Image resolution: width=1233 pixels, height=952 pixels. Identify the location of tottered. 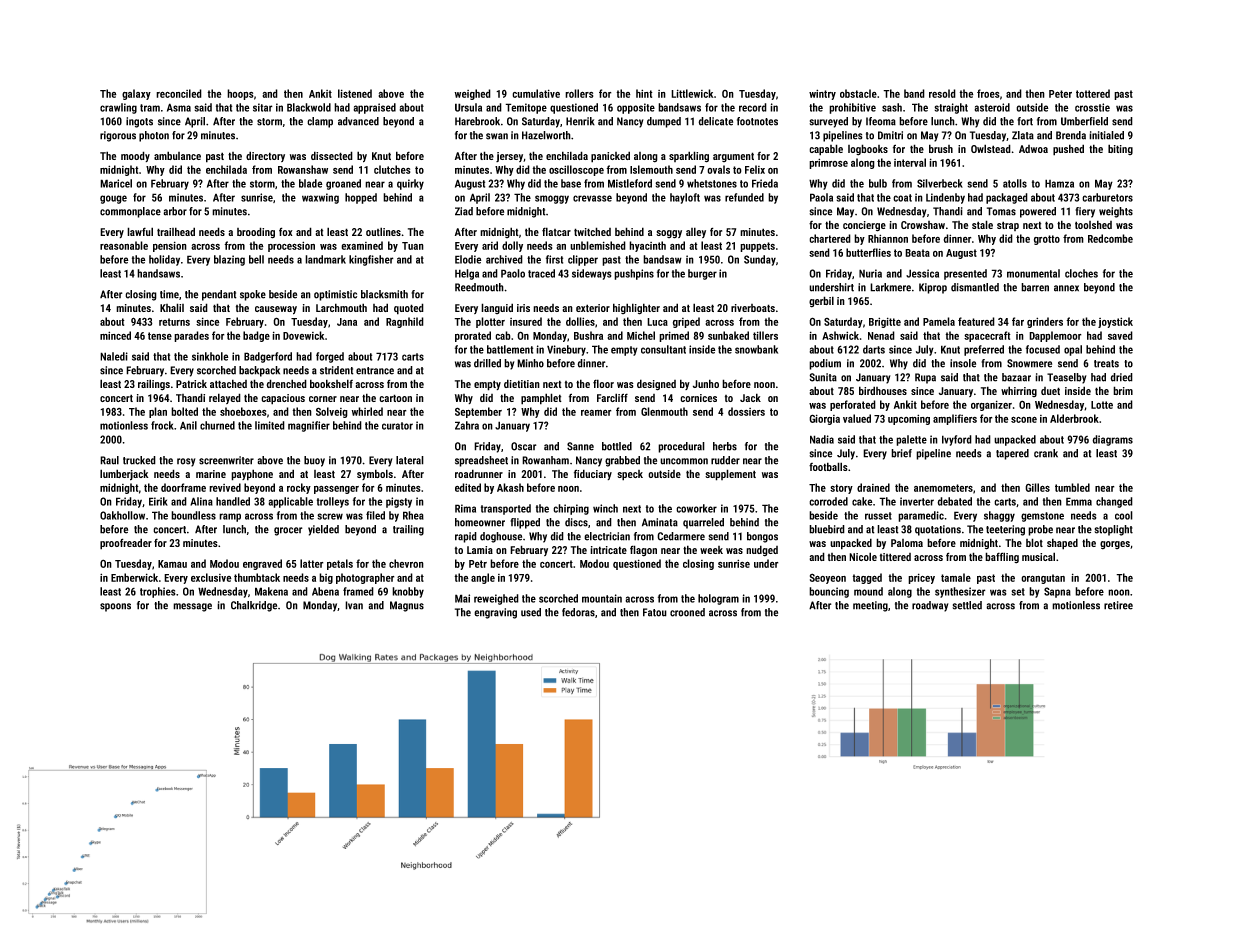
(1093, 93).
